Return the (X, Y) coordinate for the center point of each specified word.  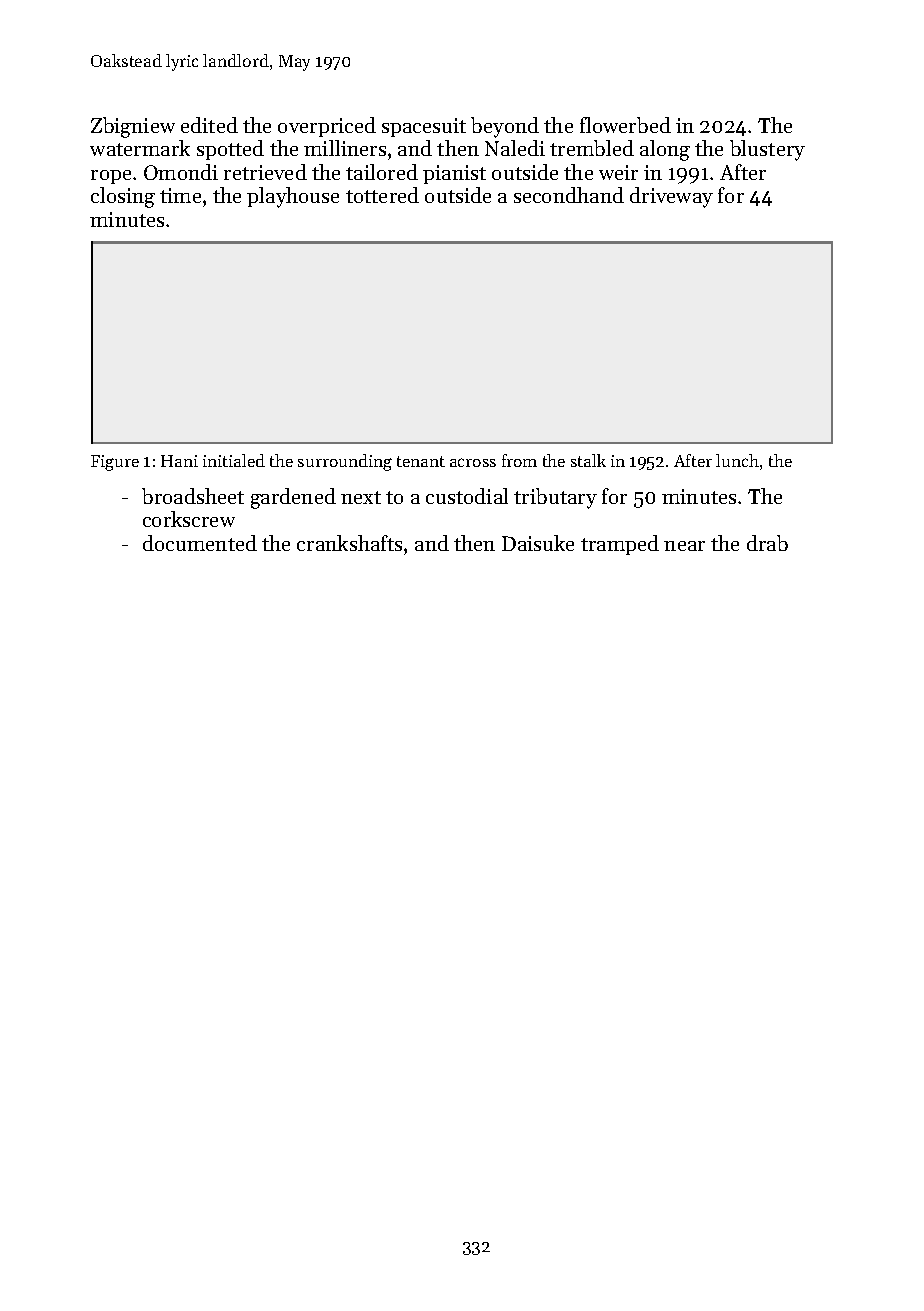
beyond (505, 127)
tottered (382, 195)
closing (123, 197)
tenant (421, 461)
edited (209, 125)
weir (618, 172)
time (180, 195)
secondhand (569, 195)
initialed (234, 460)
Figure (115, 463)
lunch (737, 460)
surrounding (345, 462)
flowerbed (625, 125)
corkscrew (189, 519)
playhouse (293, 197)
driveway (671, 197)
